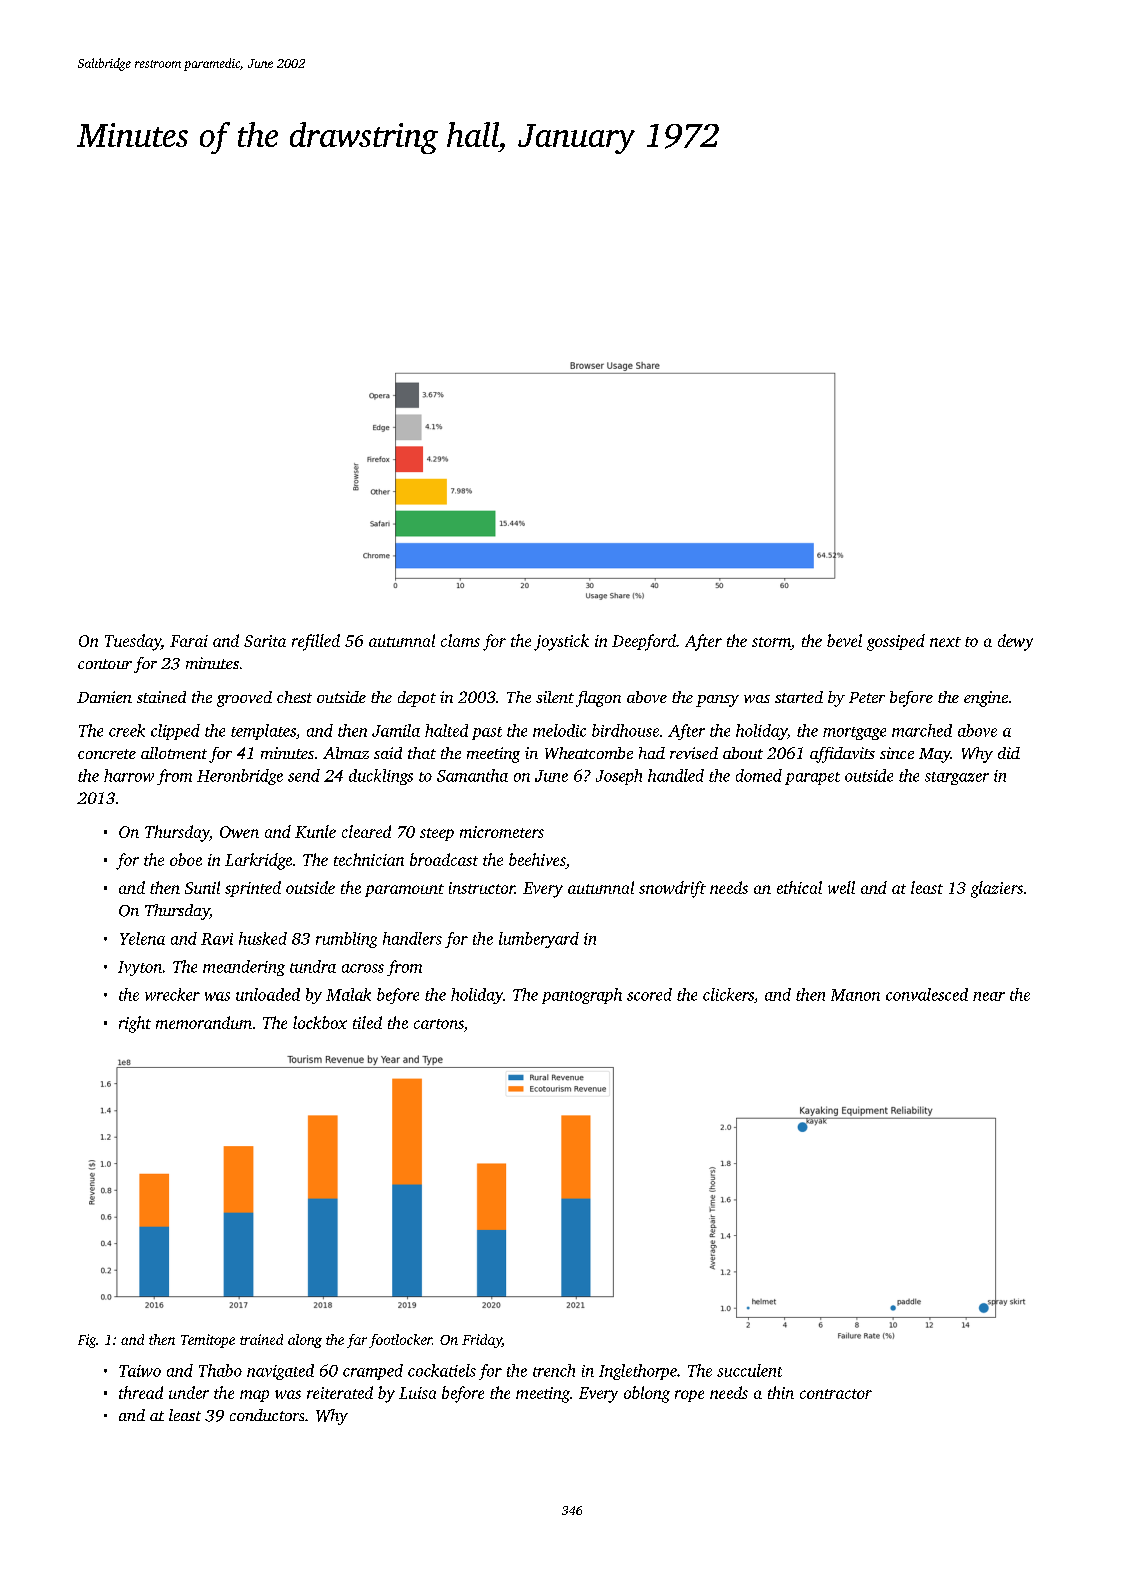 The height and width of the screenshot is (1596, 1123). I want to click on trench, so click(554, 1370).
